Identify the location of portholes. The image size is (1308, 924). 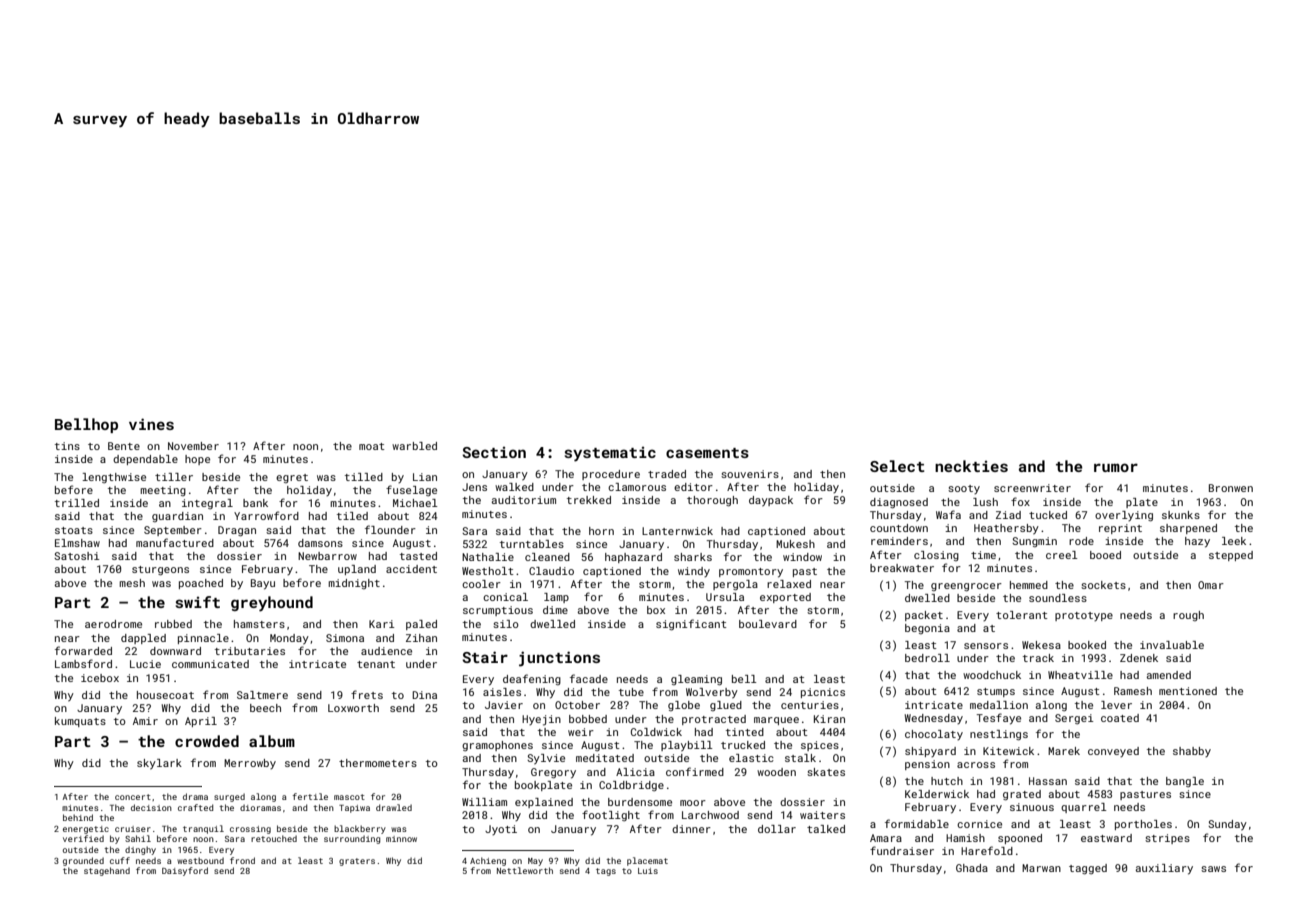
(1143, 825).
